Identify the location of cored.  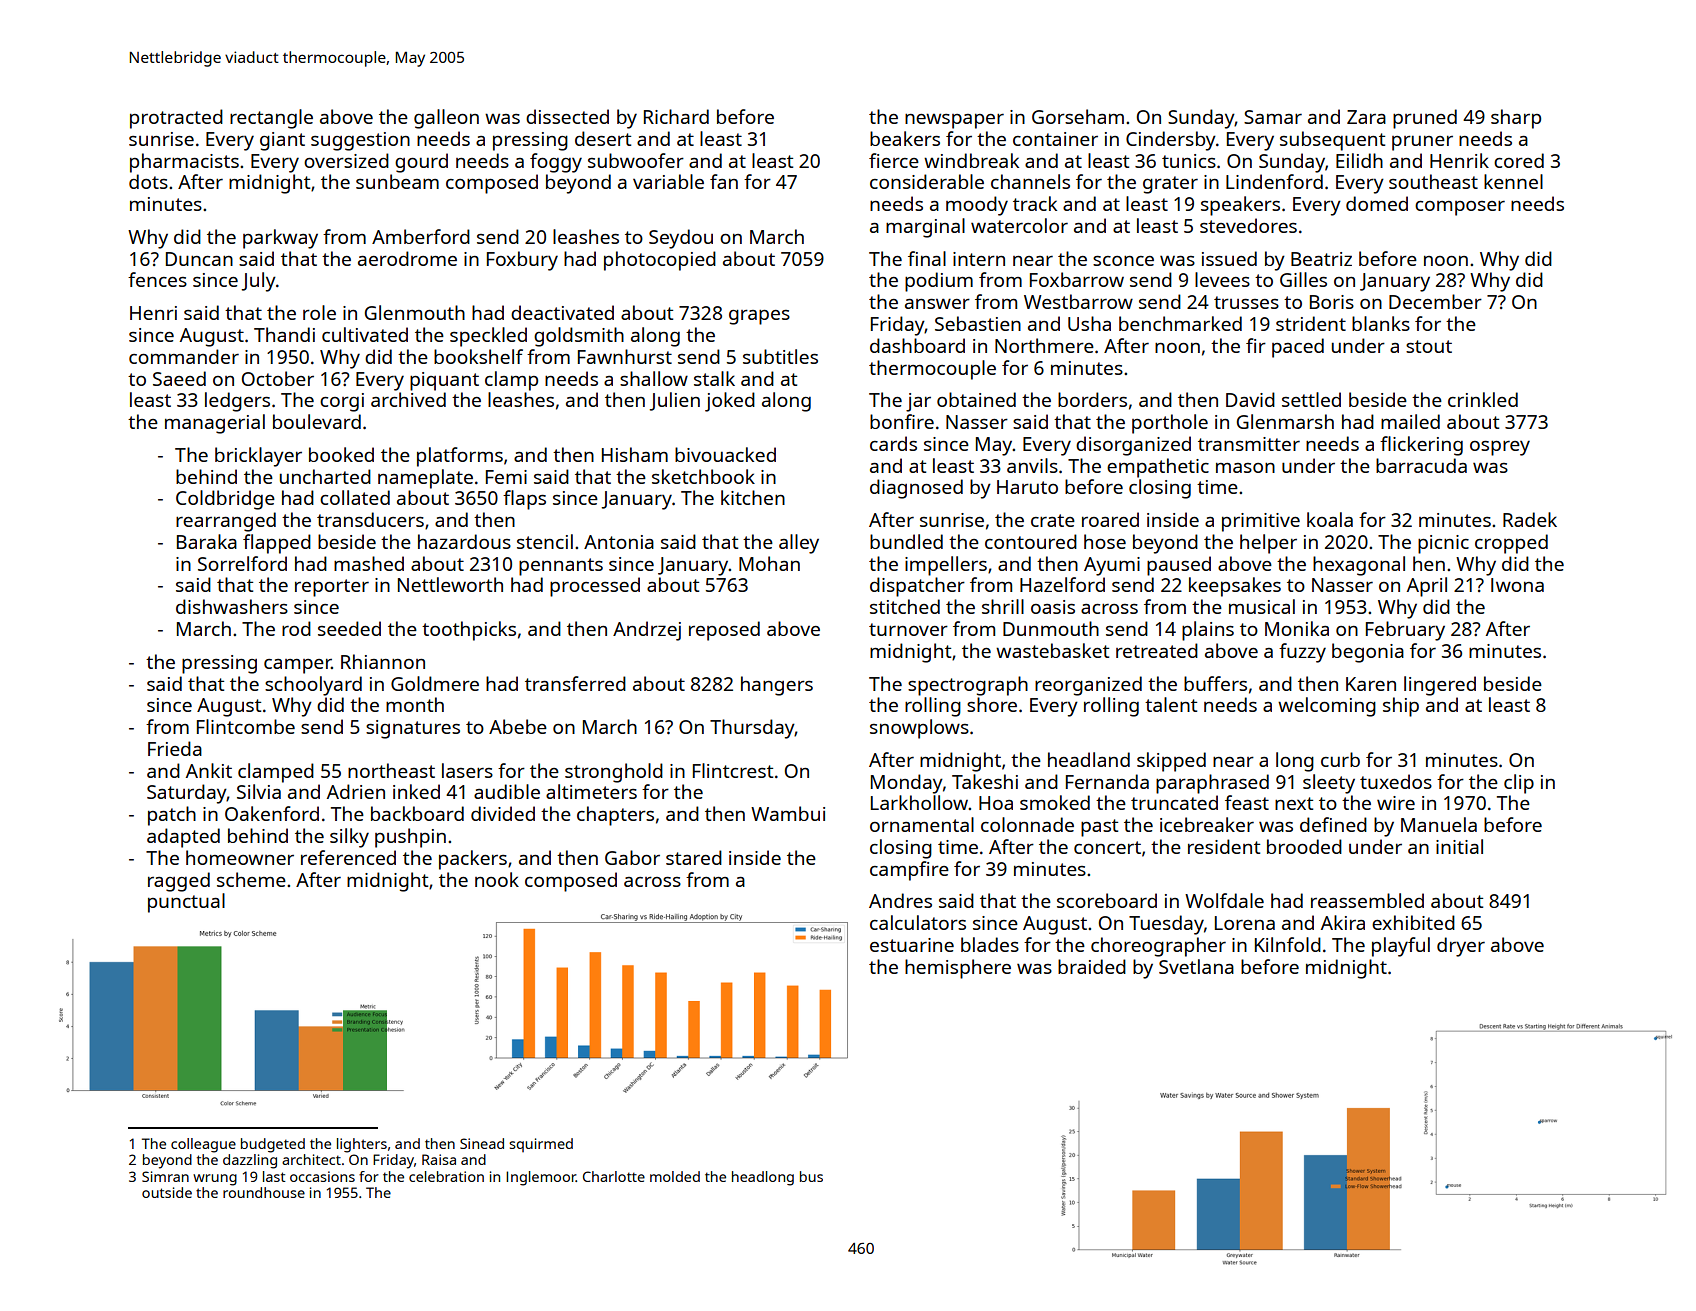
(1519, 160).
